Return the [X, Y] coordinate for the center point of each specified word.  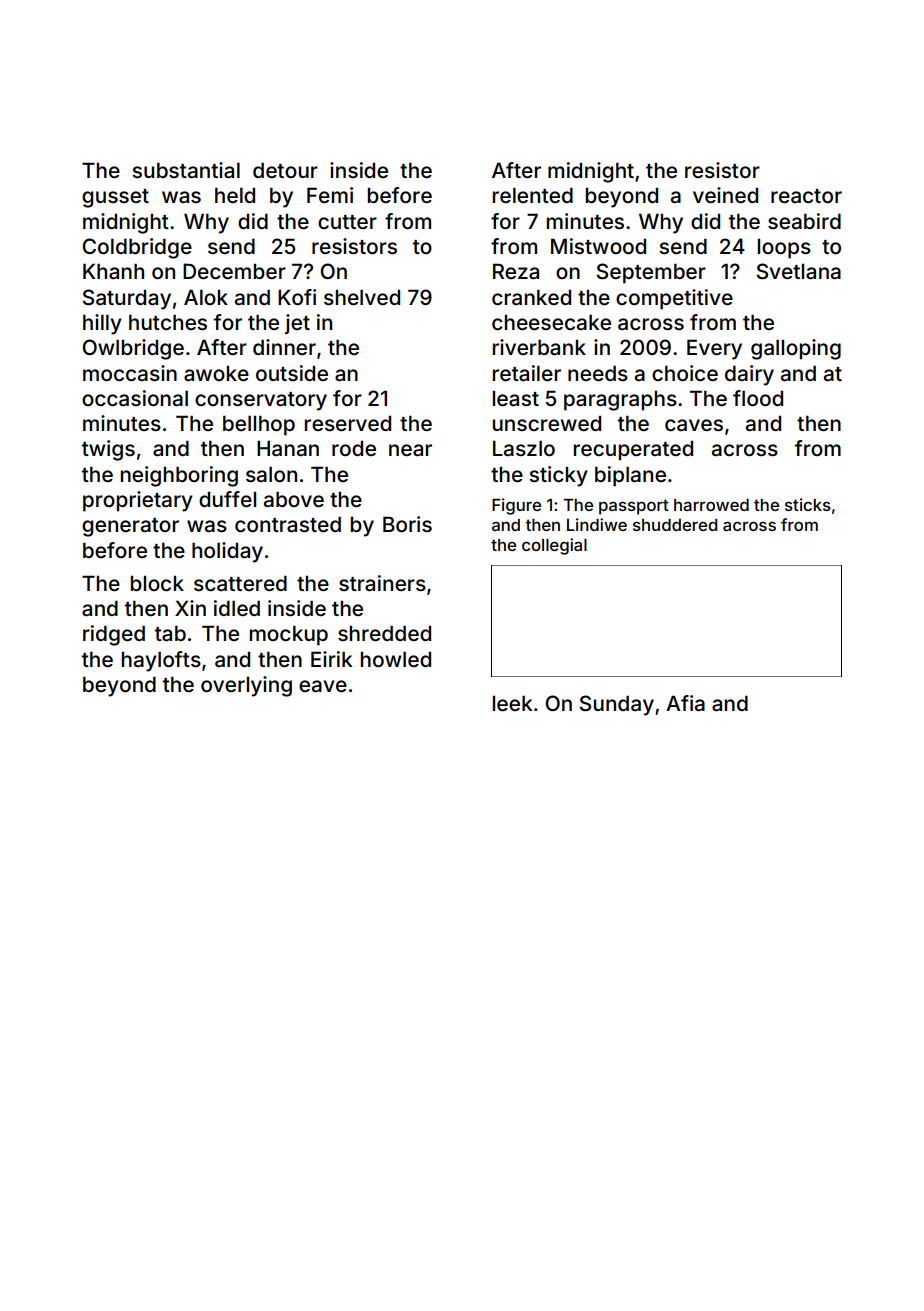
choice [685, 373]
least [516, 399]
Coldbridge [137, 248]
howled [396, 659]
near [410, 450]
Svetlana [799, 271]
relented [533, 195]
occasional [135, 398]
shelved [362, 297]
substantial [186, 170]
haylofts [161, 661]
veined [725, 195]
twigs [108, 450]
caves [694, 425]
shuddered [675, 525]
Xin [190, 608]
